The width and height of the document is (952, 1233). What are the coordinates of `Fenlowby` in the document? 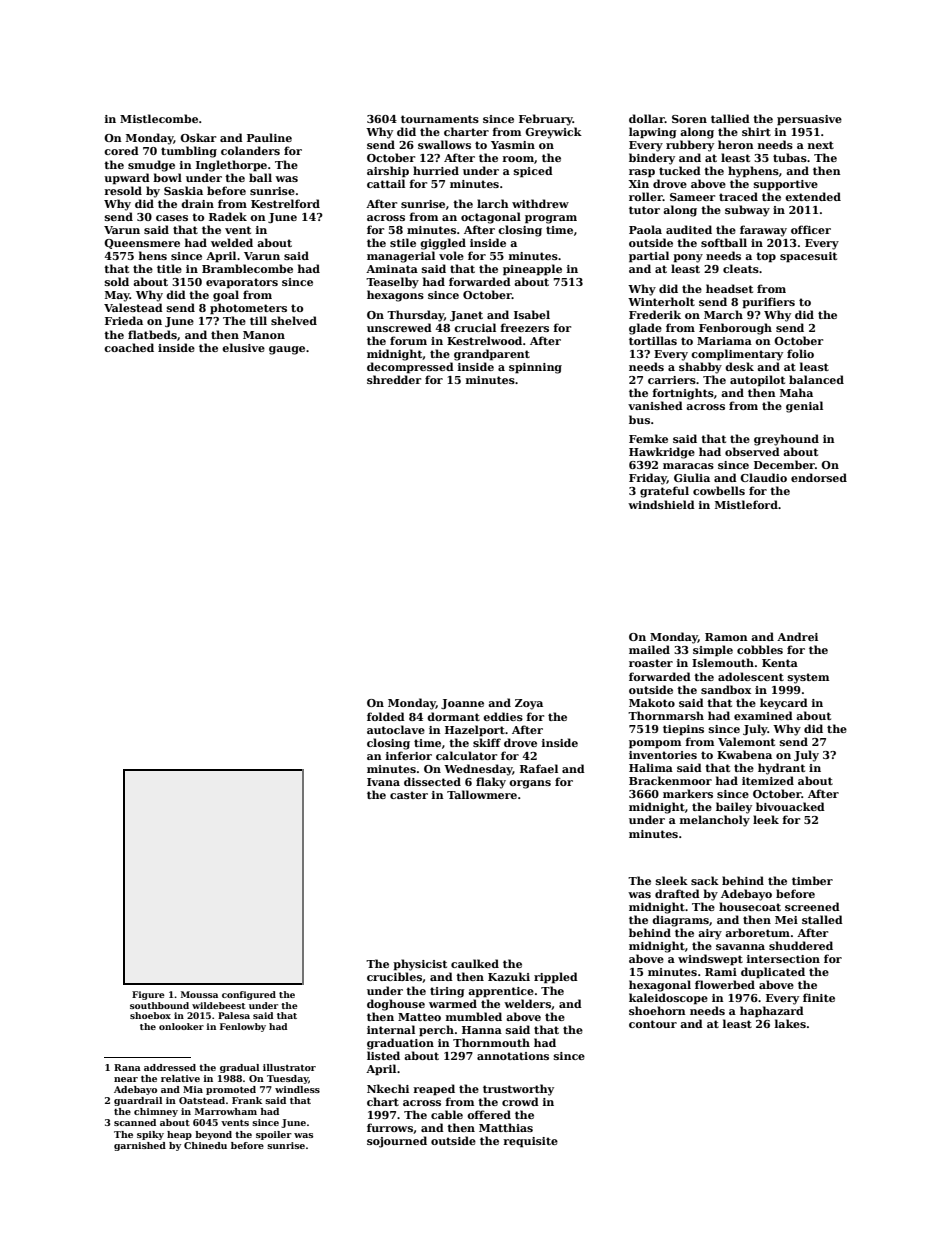 It's located at (243, 1027).
